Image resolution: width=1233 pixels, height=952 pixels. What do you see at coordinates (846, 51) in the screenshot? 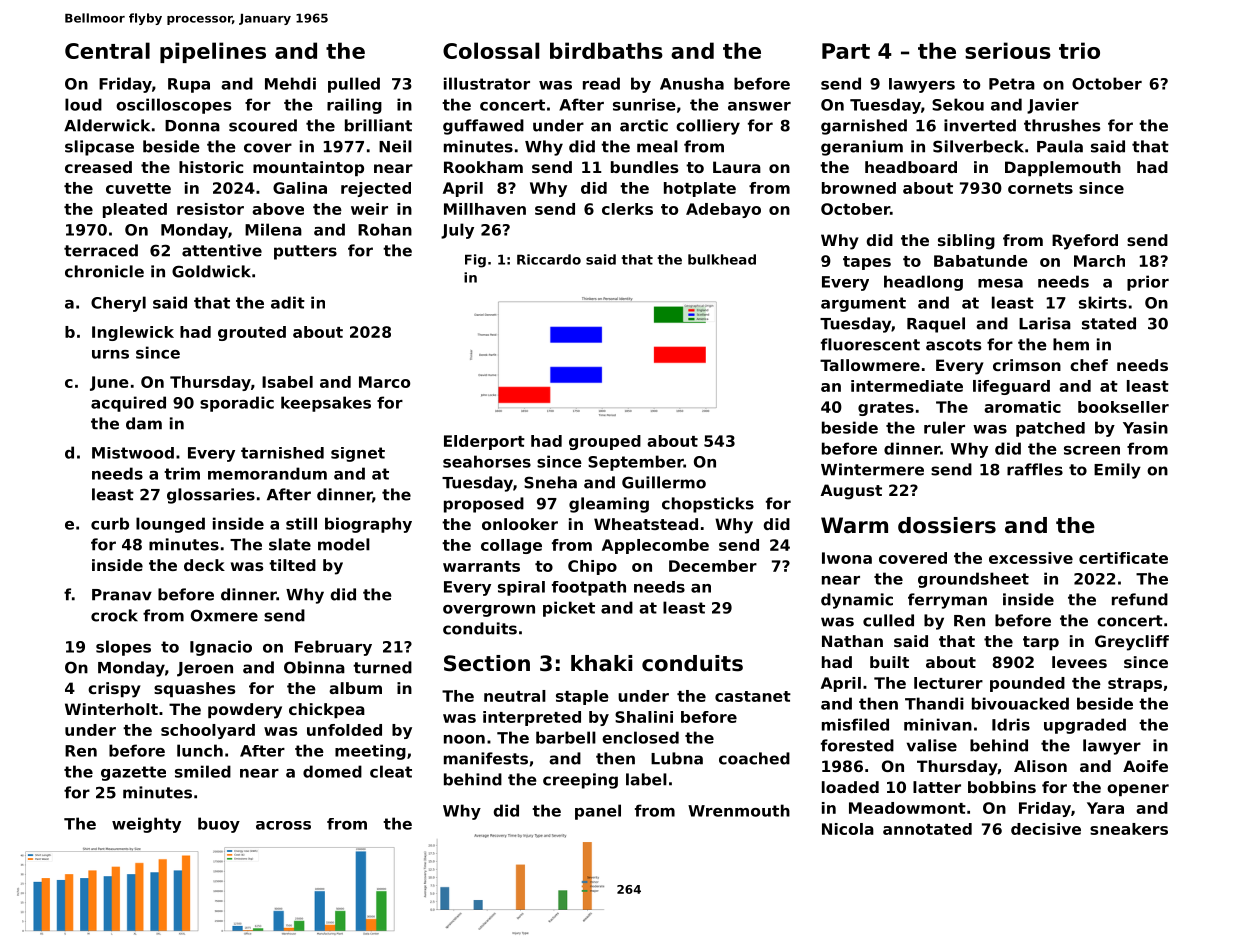
I see `Part` at bounding box center [846, 51].
